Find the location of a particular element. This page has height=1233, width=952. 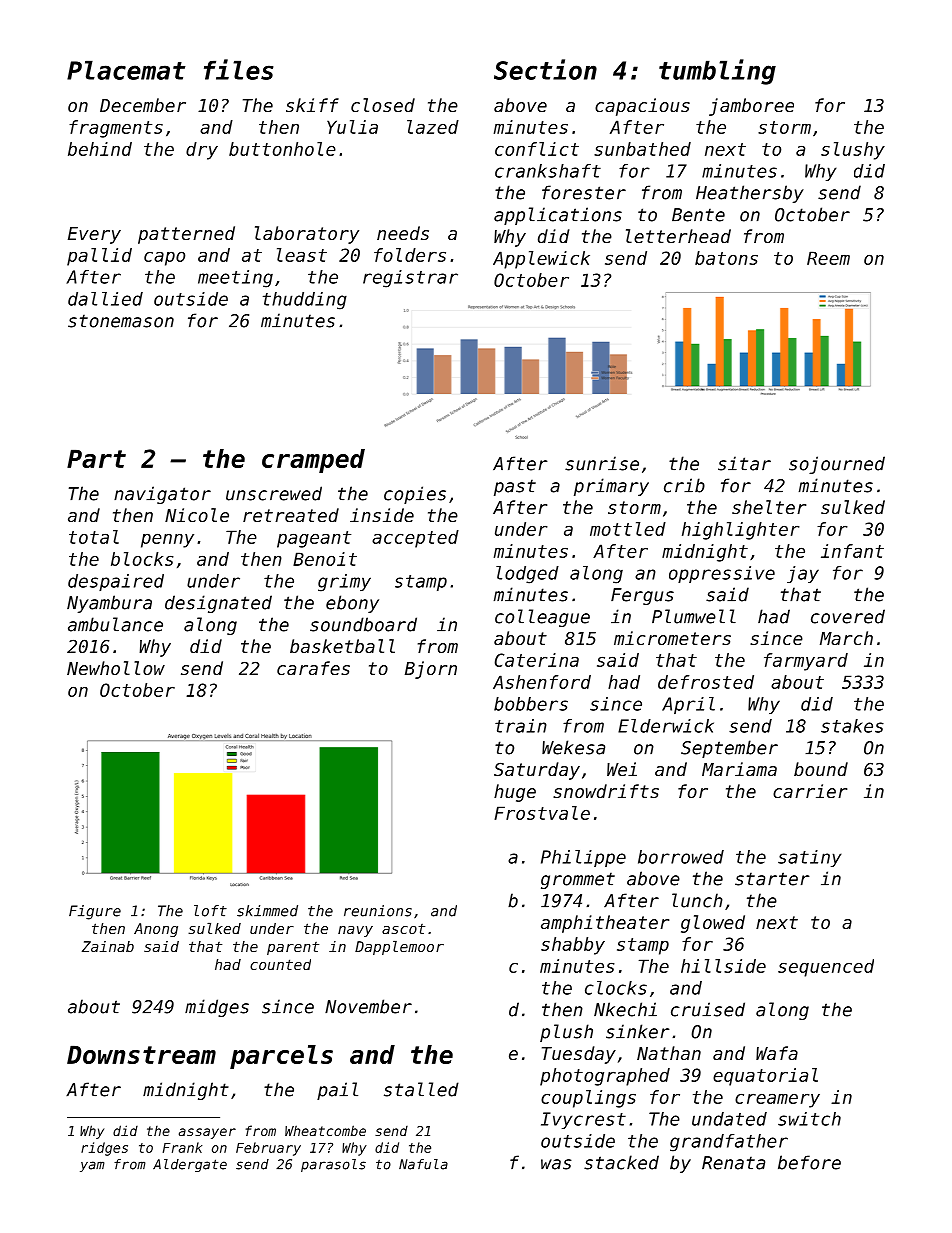

Section is located at coordinates (545, 69).
